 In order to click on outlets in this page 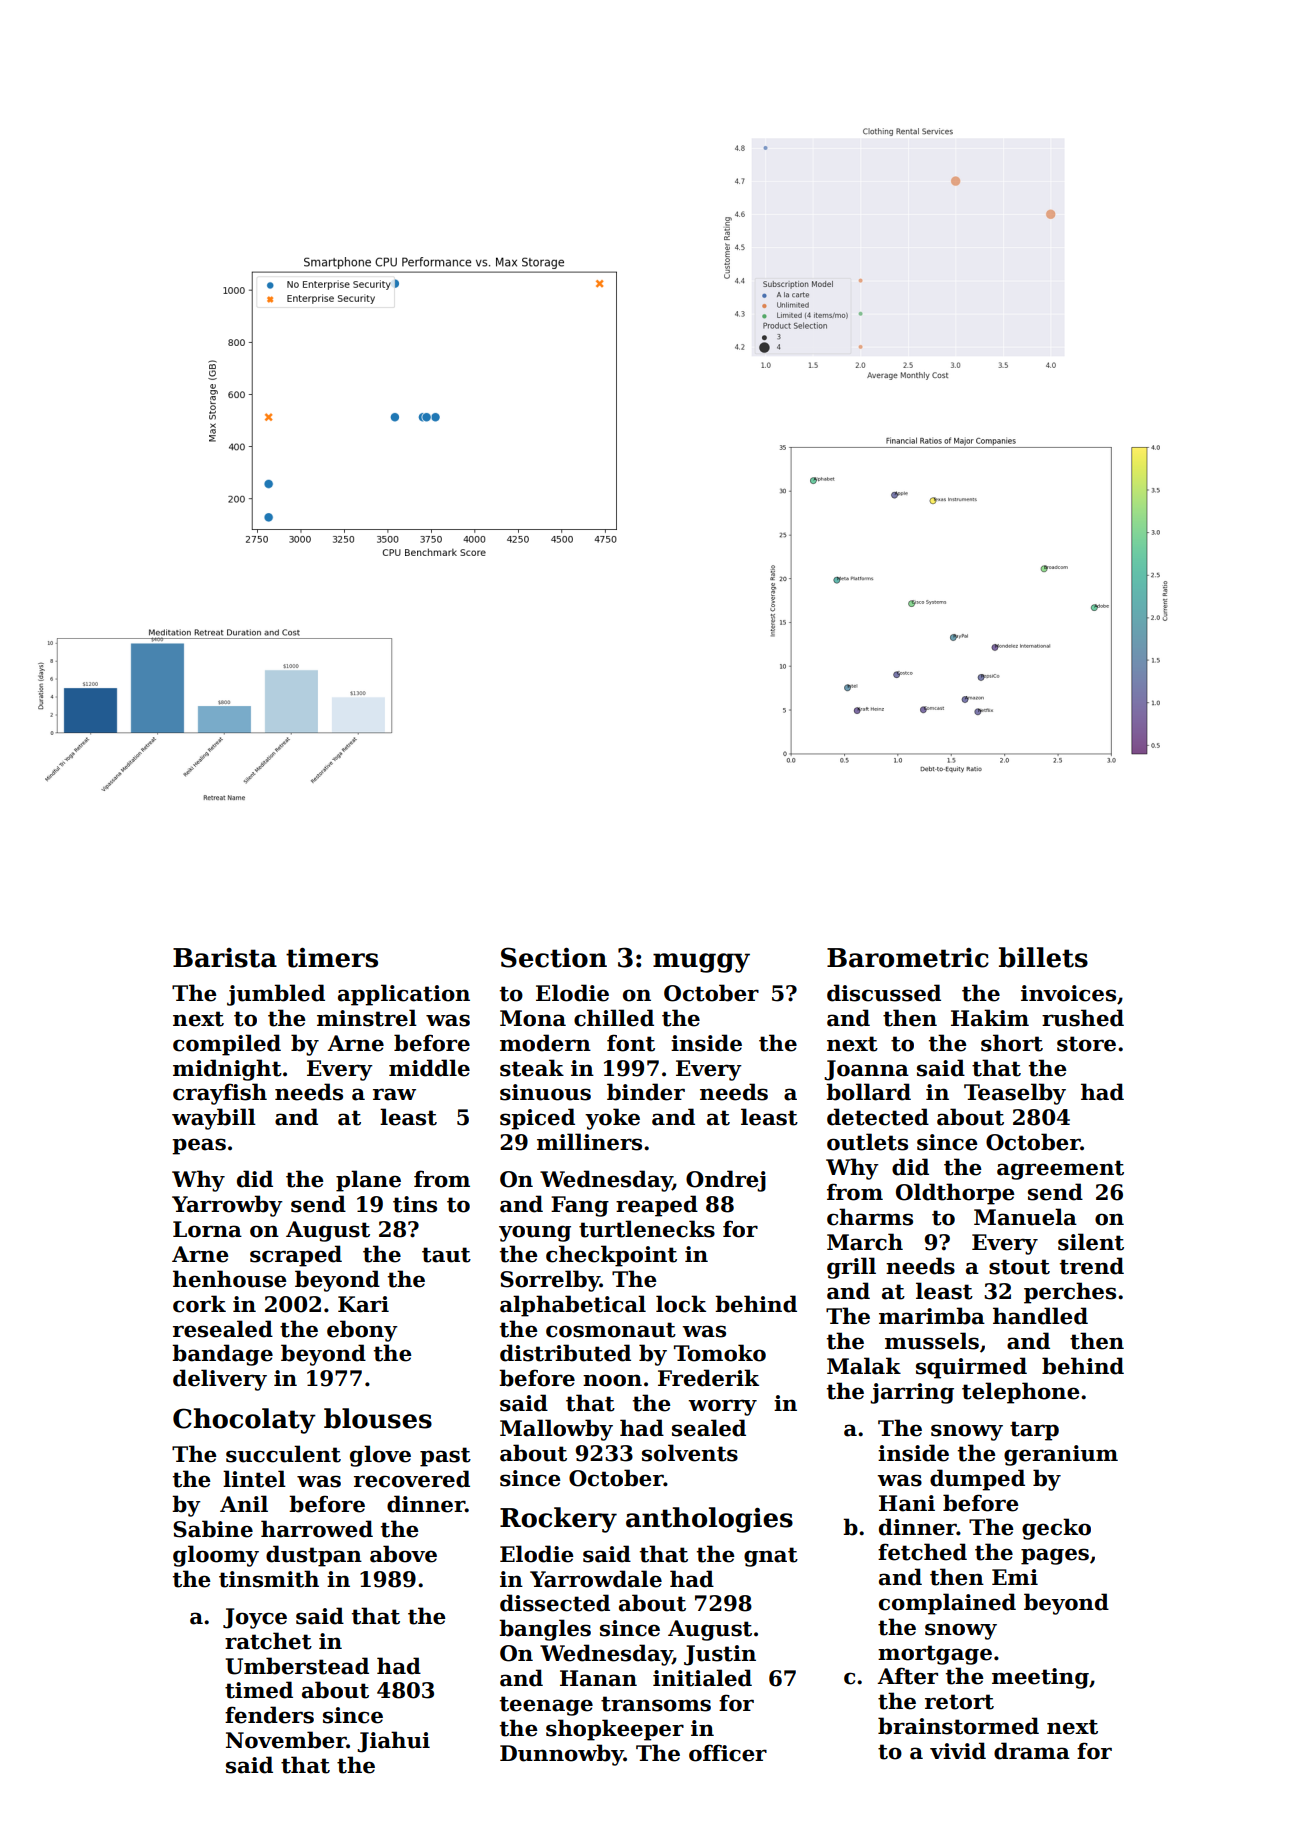, I will do `click(867, 1142)`.
